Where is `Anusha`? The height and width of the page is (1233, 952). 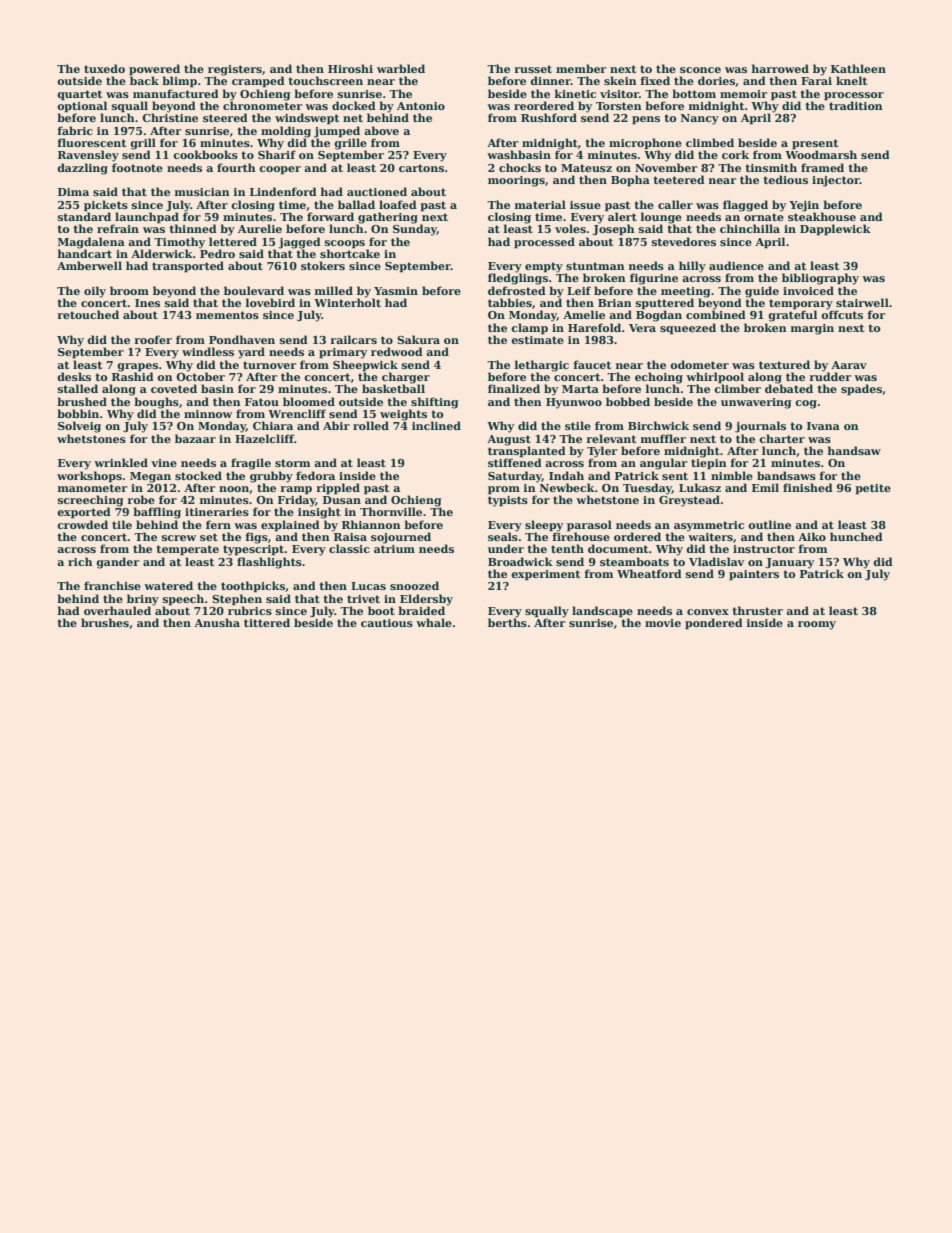
Anusha is located at coordinates (217, 622).
